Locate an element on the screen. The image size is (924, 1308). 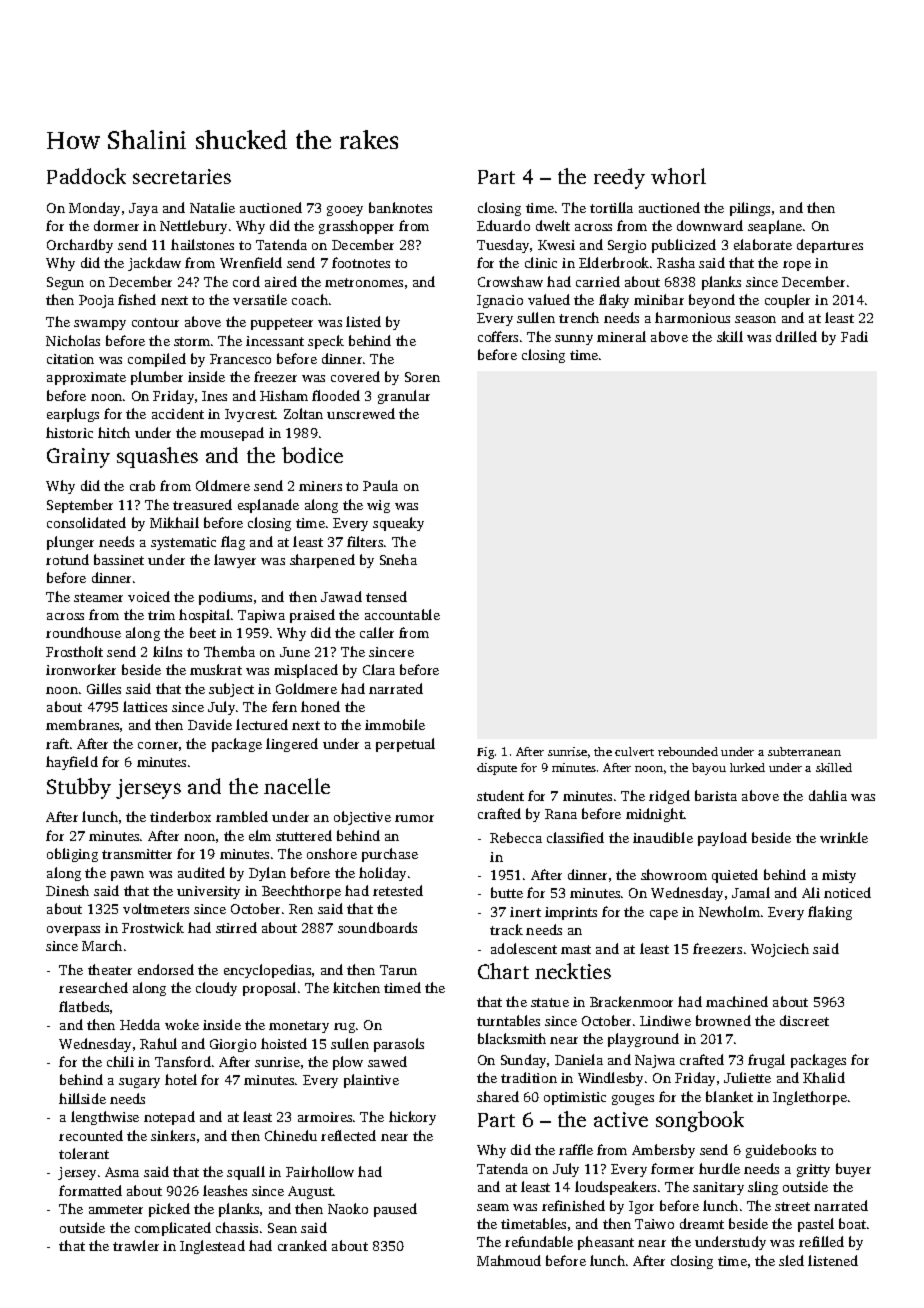
Khalid is located at coordinates (824, 1077).
